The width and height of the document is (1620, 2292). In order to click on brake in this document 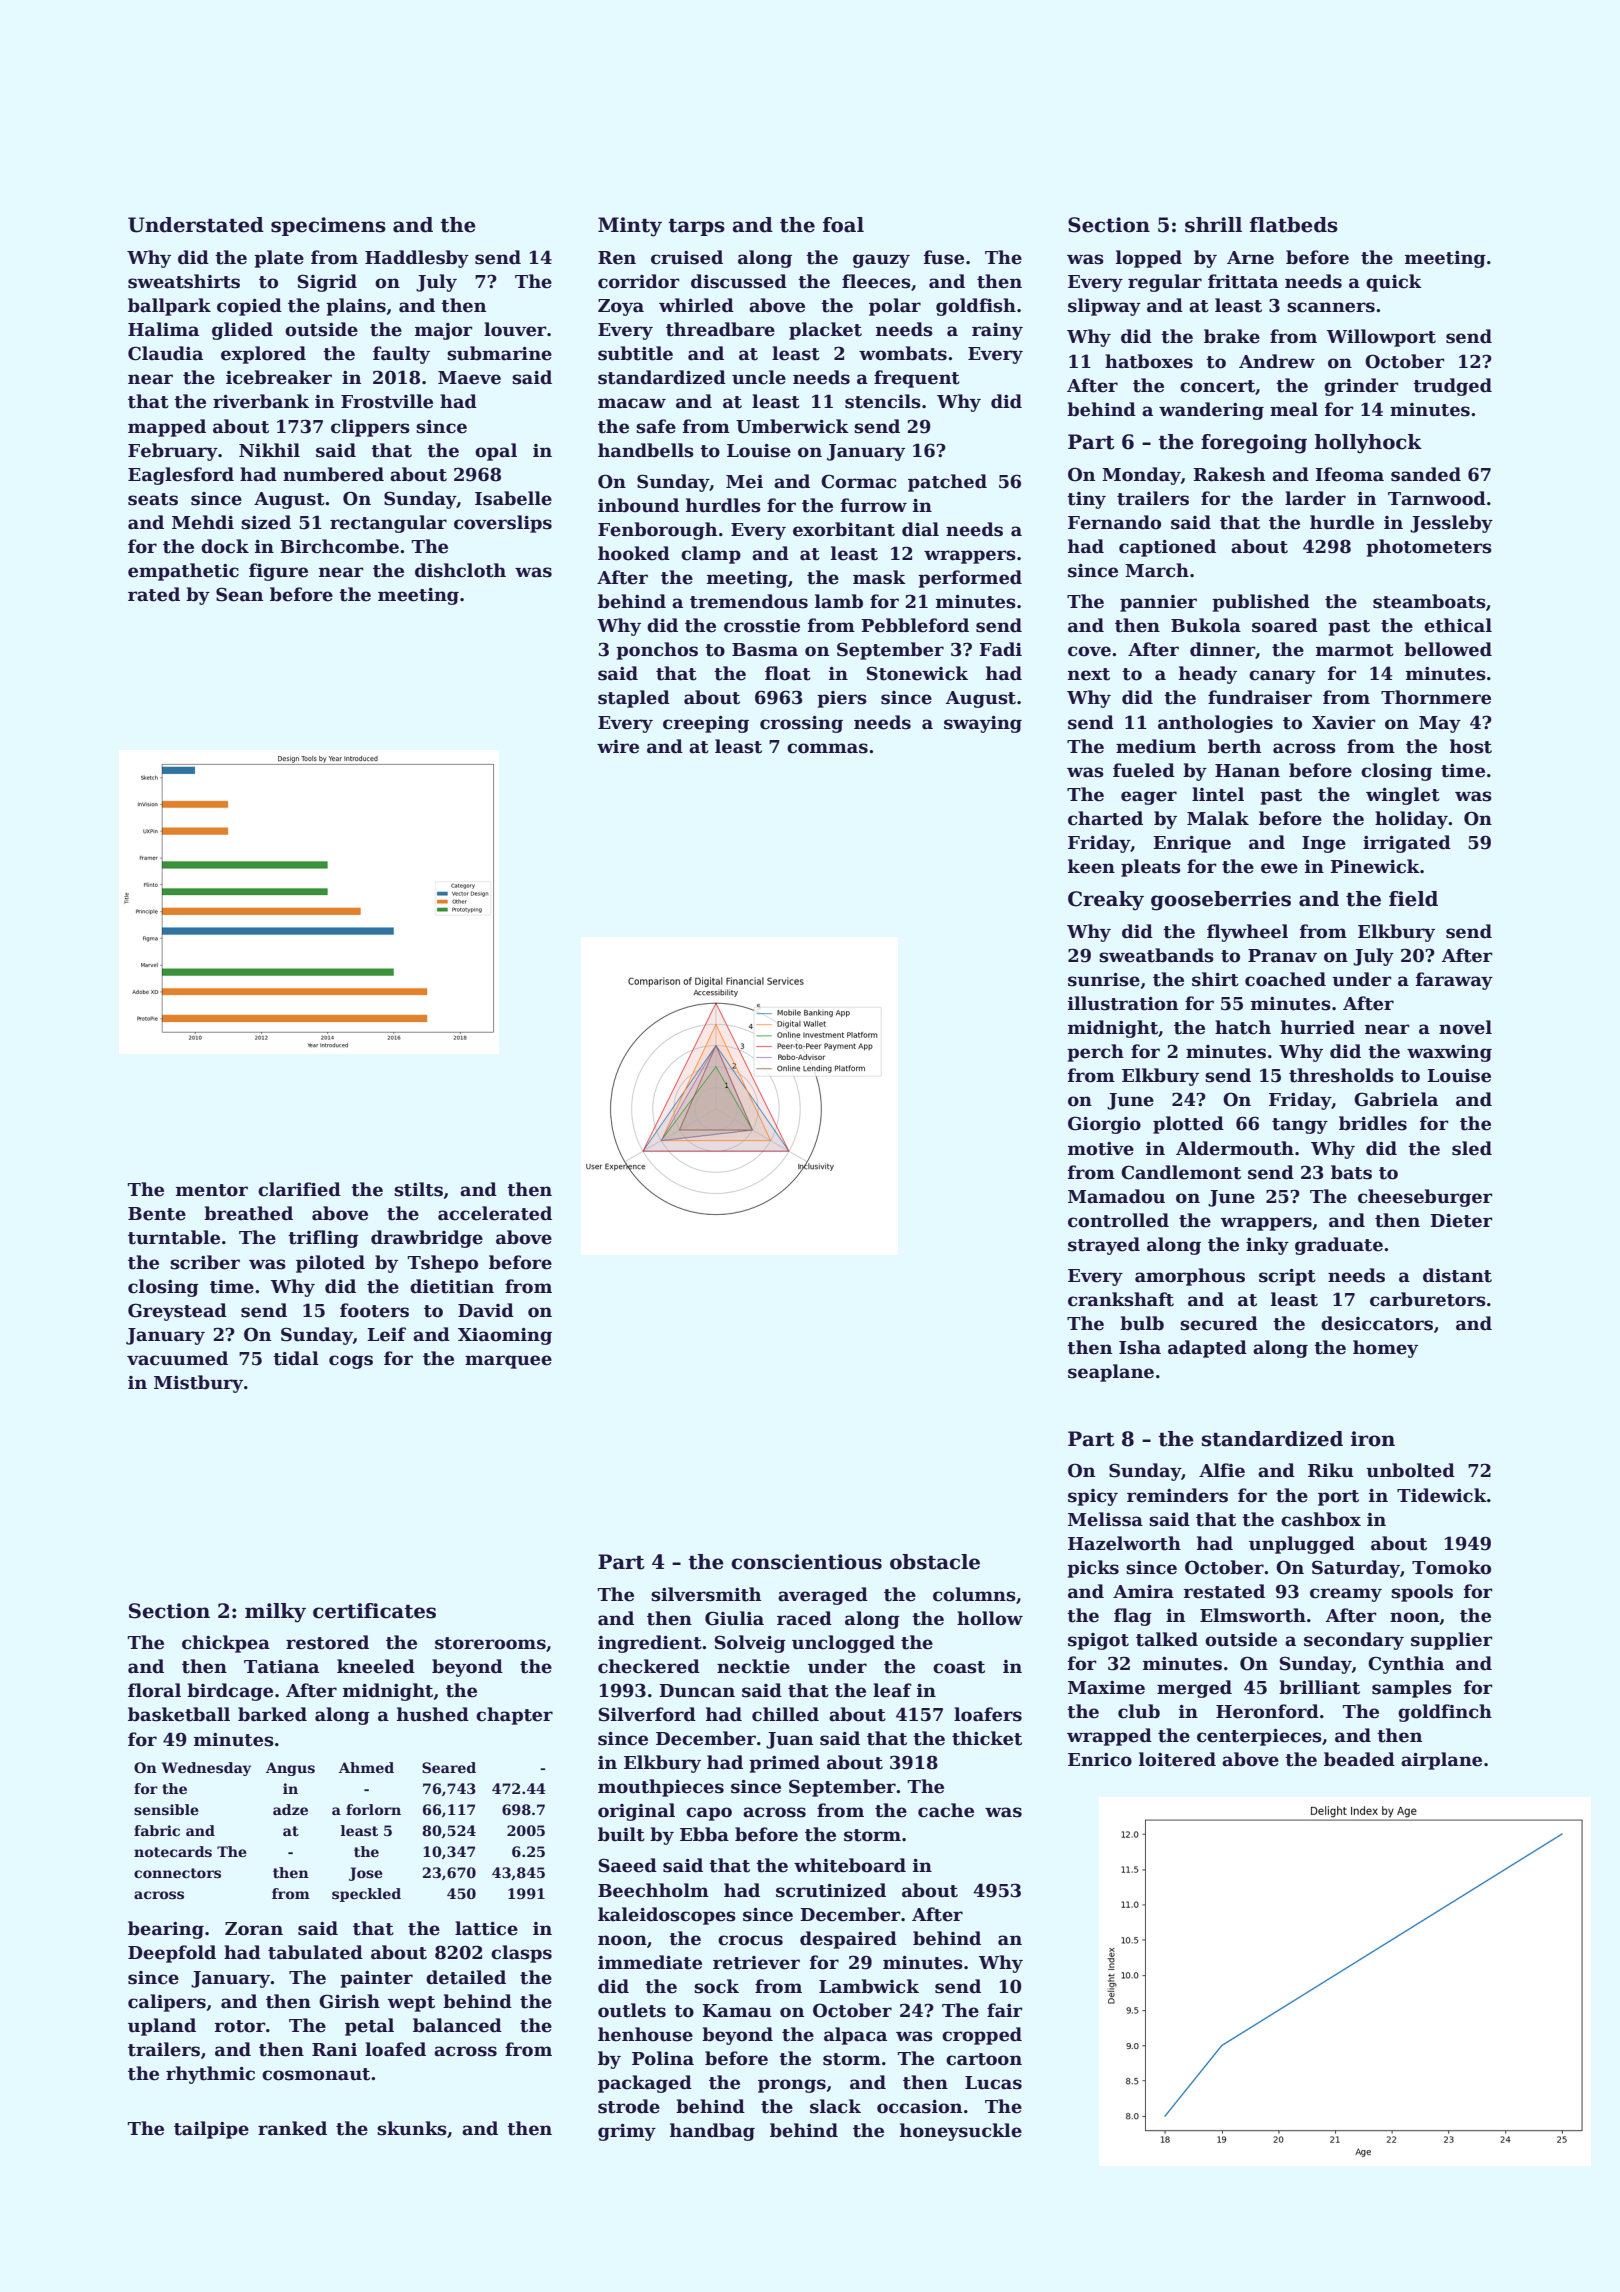, I will do `click(1232, 336)`.
